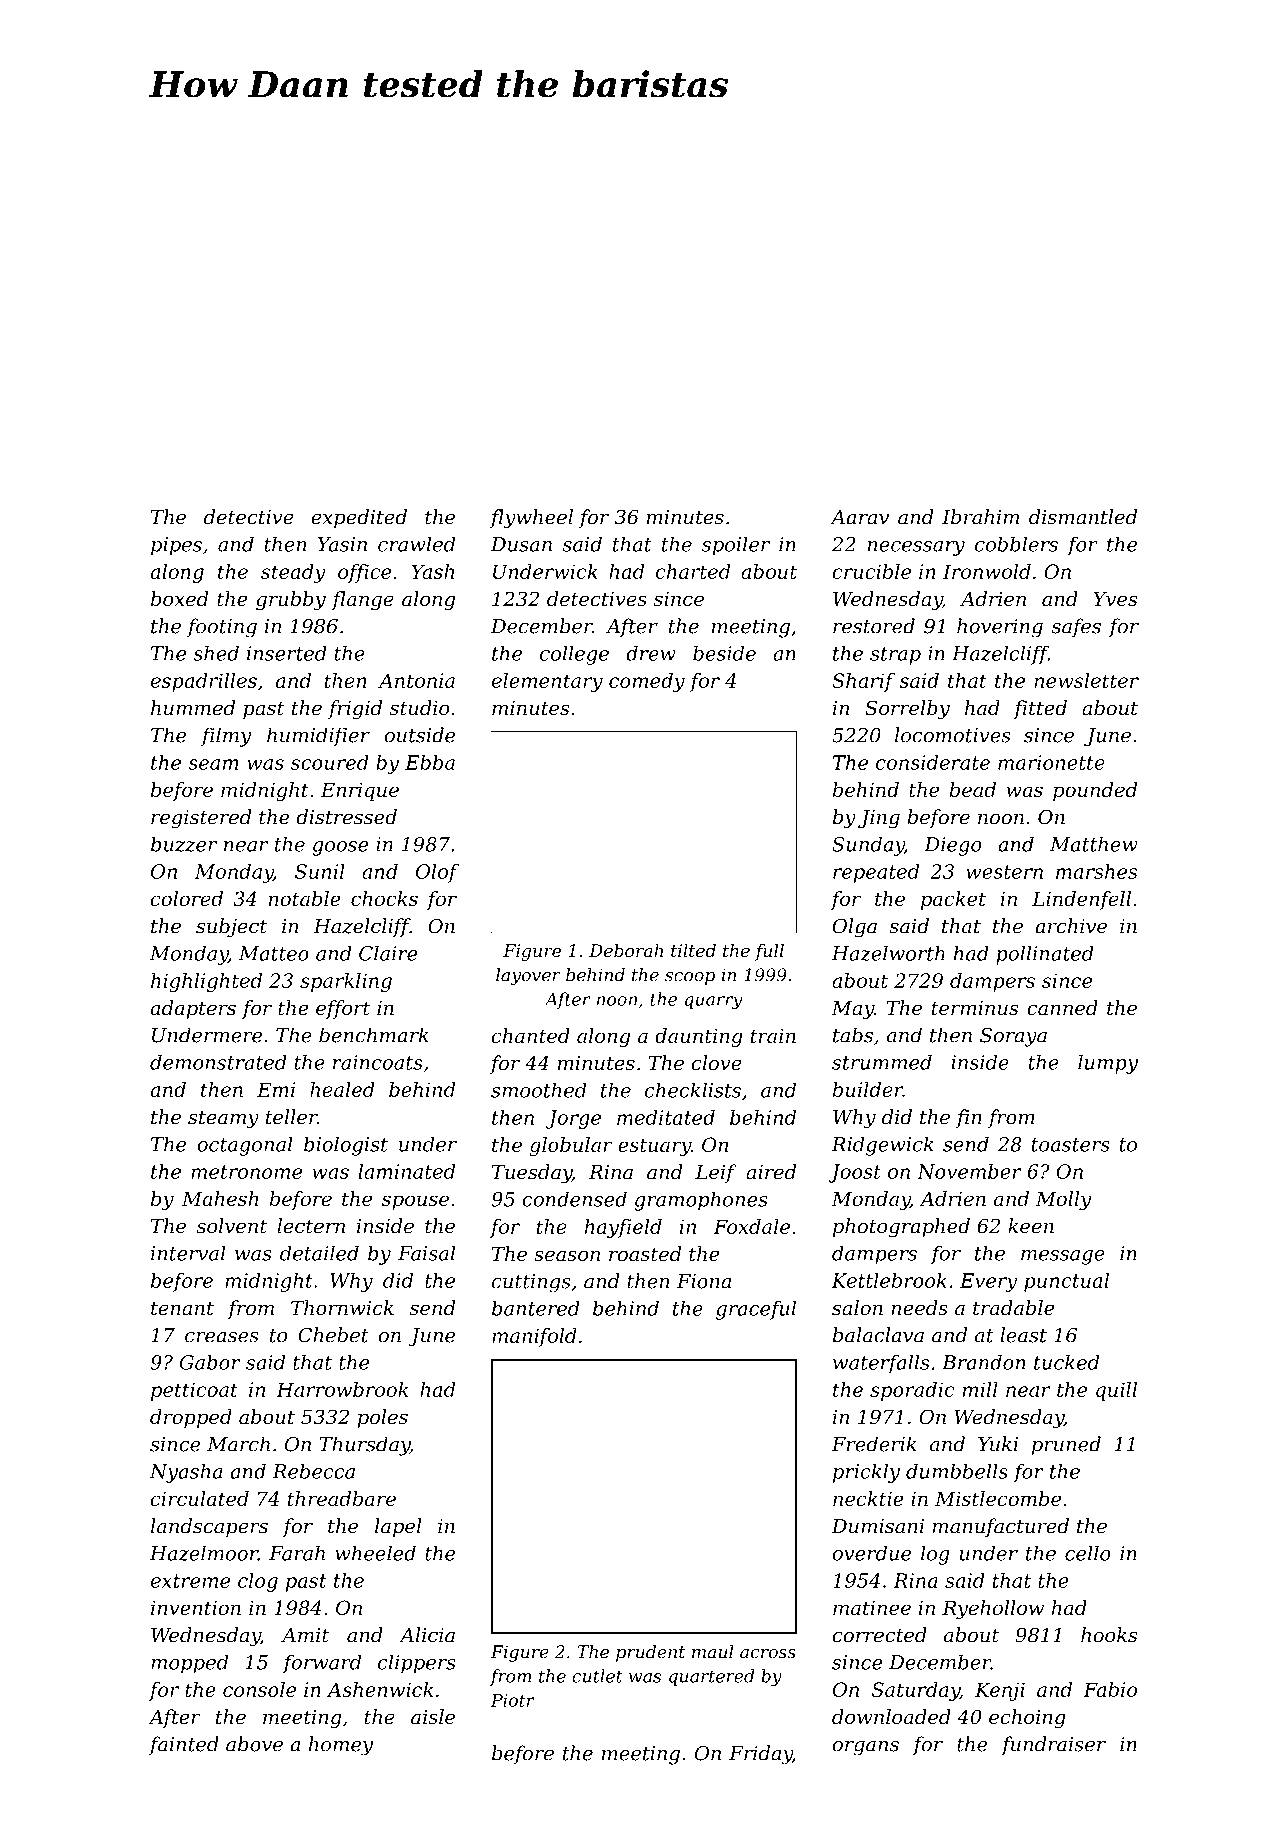 This screenshot has width=1288, height=1822. I want to click on condensed, so click(574, 1199).
